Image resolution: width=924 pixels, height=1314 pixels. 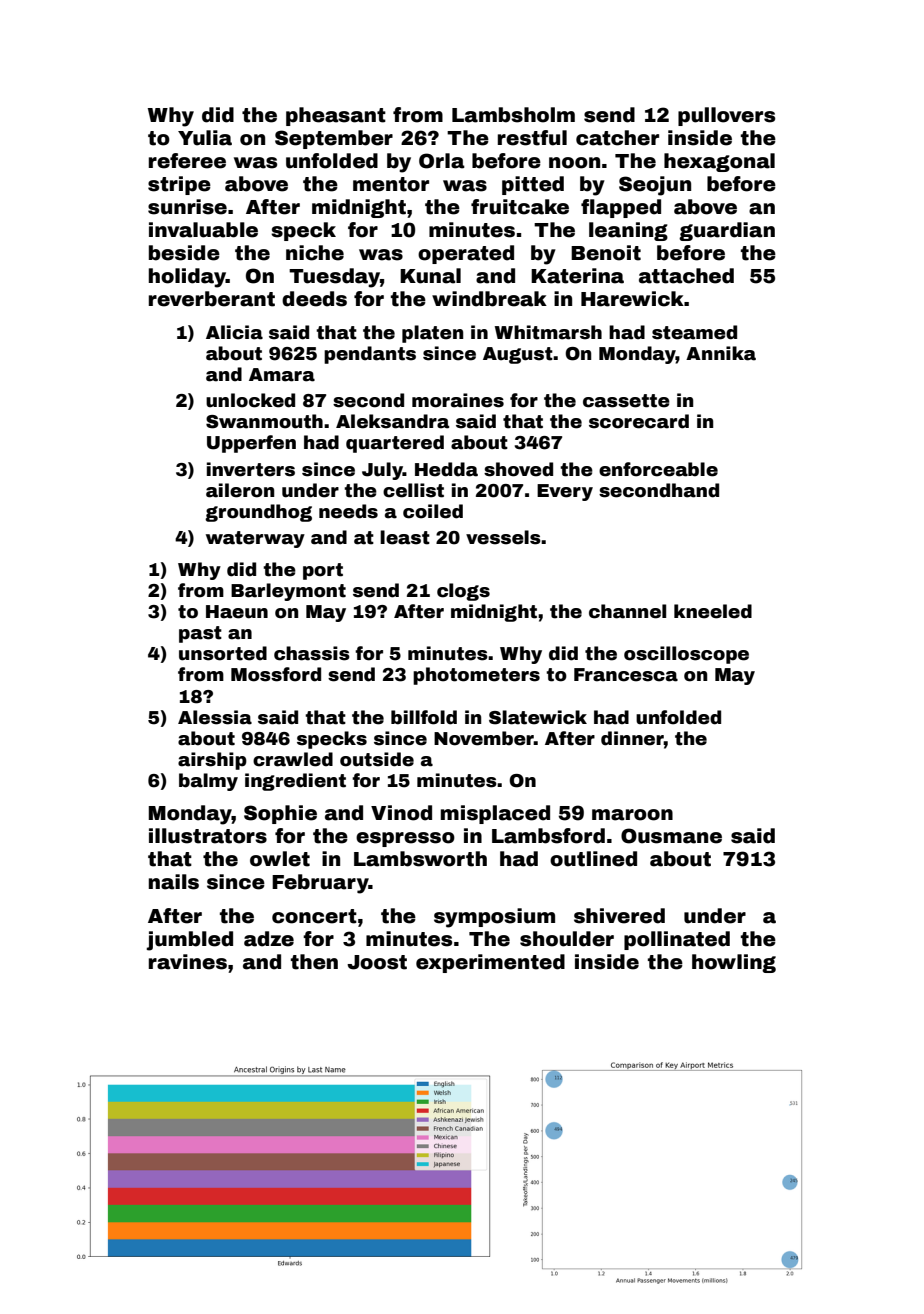 I want to click on crawled, so click(x=293, y=759).
